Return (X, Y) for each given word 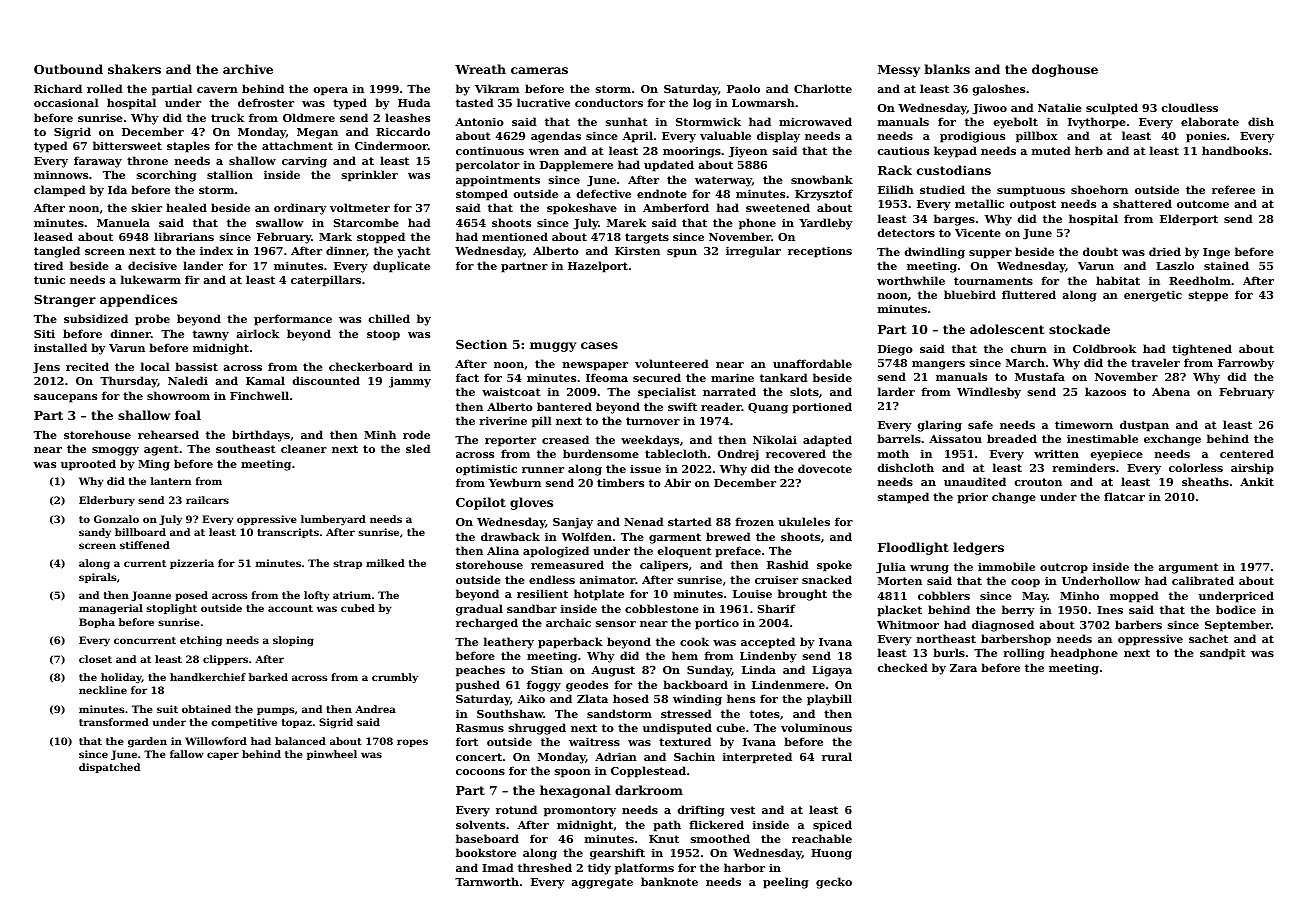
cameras (539, 70)
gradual (479, 610)
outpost (1033, 205)
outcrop (1064, 568)
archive (248, 69)
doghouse (1065, 70)
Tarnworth (487, 881)
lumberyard (333, 520)
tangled (57, 252)
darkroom (649, 790)
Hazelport (598, 267)
